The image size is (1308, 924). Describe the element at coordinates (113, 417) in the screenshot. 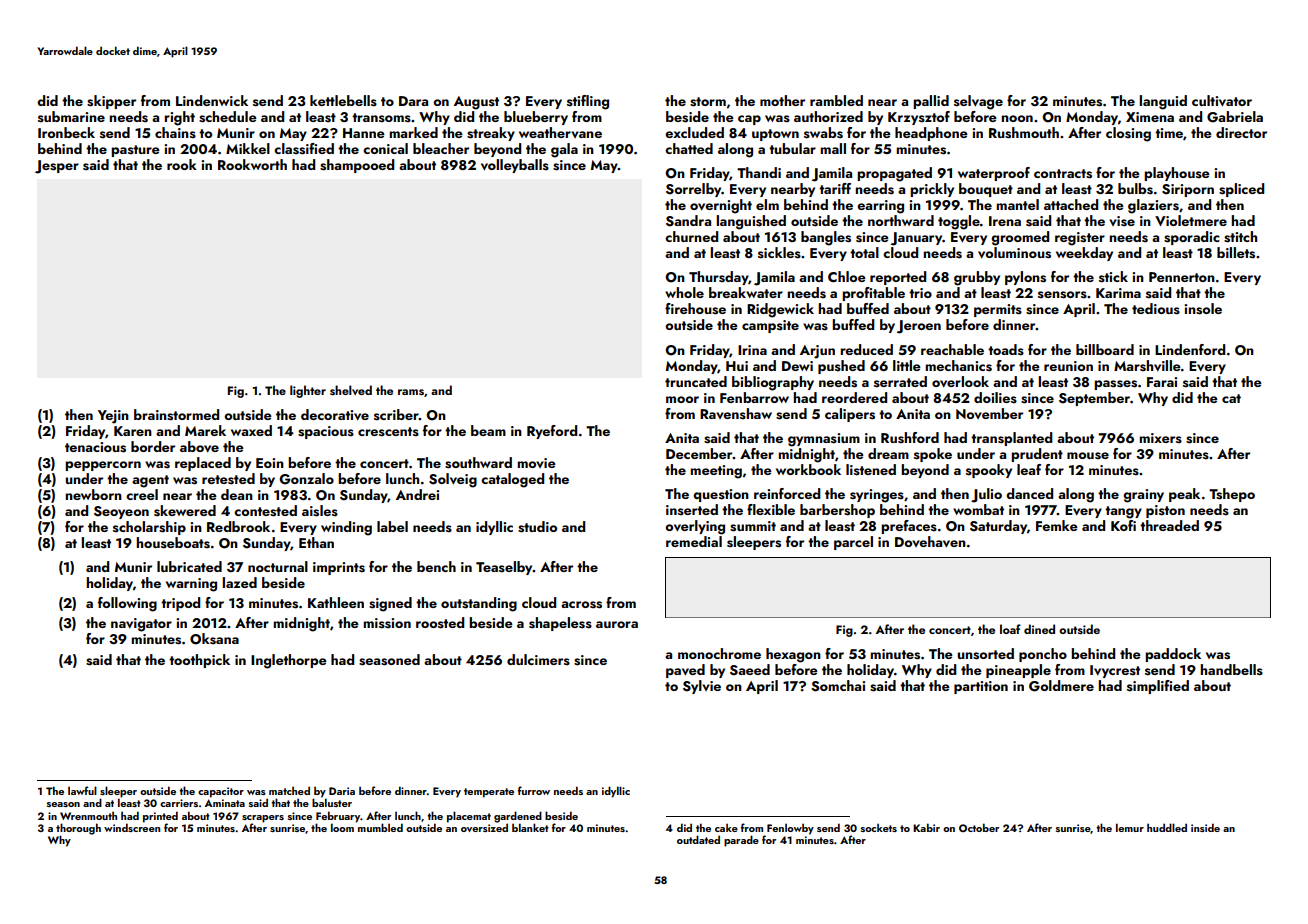

I see `Yejin` at that location.
